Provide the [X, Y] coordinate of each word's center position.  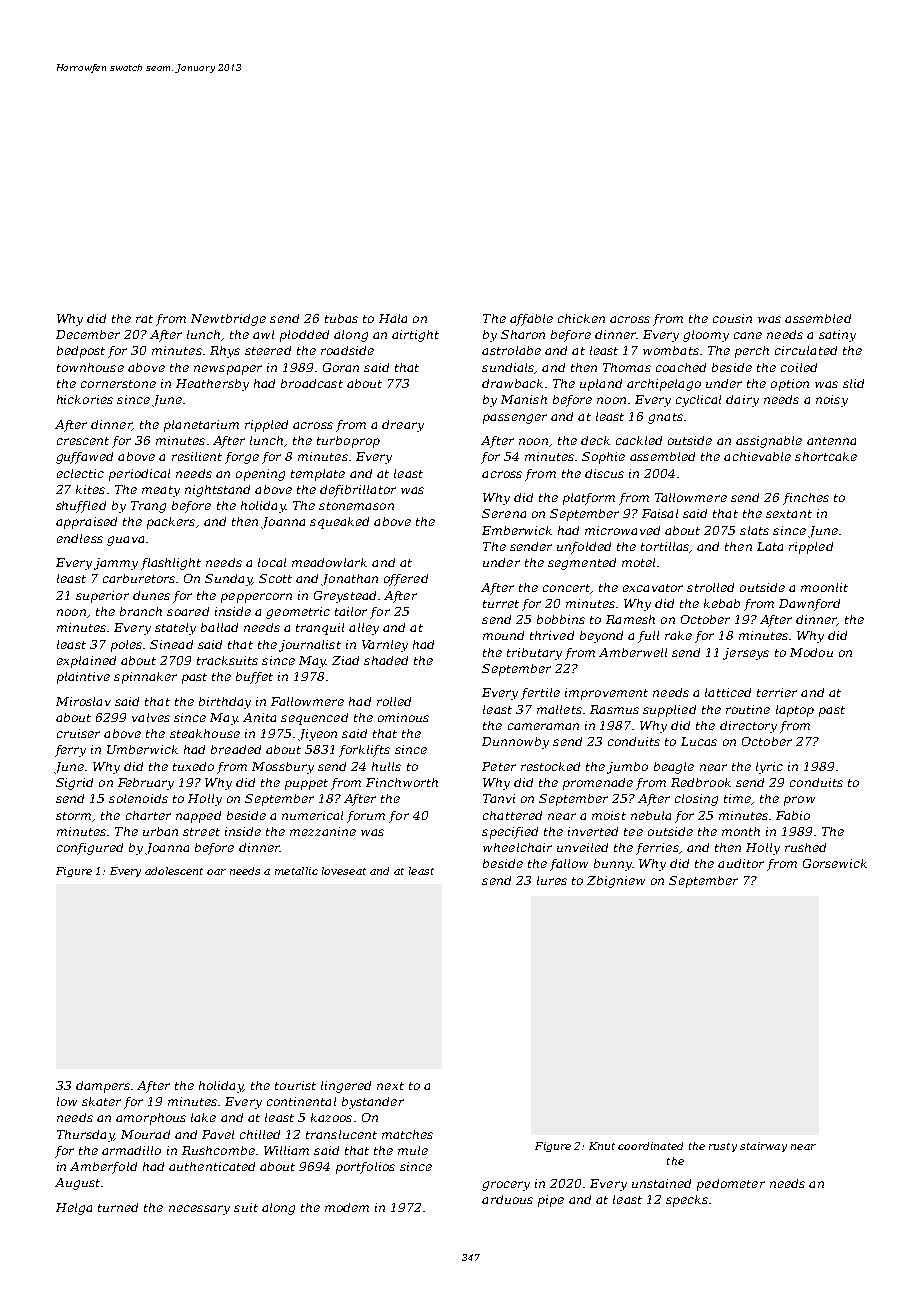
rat [144, 319]
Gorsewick [835, 863]
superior [102, 597]
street [201, 832]
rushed [805, 847]
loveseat [344, 871]
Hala [393, 318]
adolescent [174, 871]
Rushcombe [218, 1150]
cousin [732, 318]
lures [552, 880]
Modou [811, 652]
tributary [534, 654]
